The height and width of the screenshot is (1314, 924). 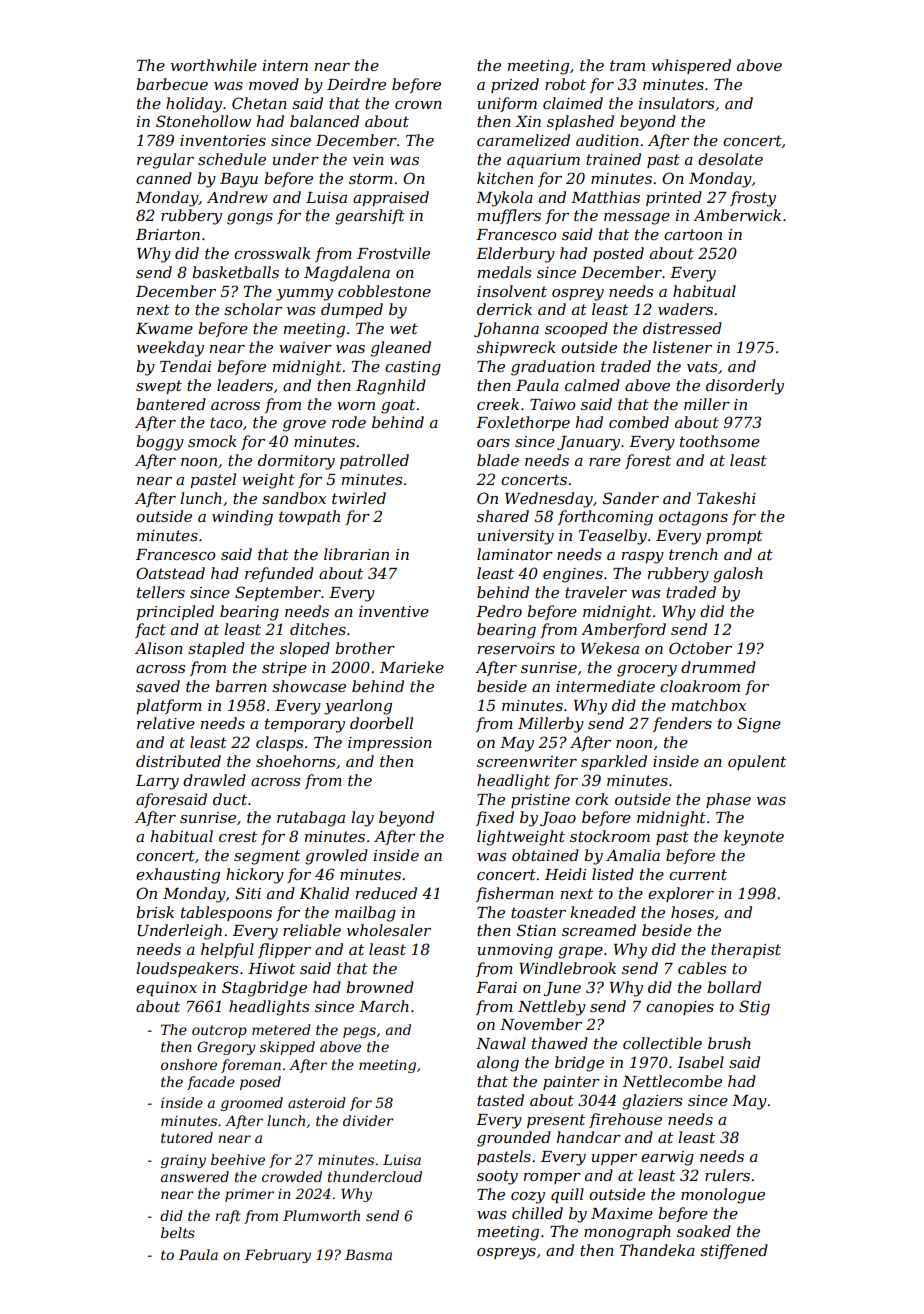 I want to click on chilled, so click(x=537, y=1213).
